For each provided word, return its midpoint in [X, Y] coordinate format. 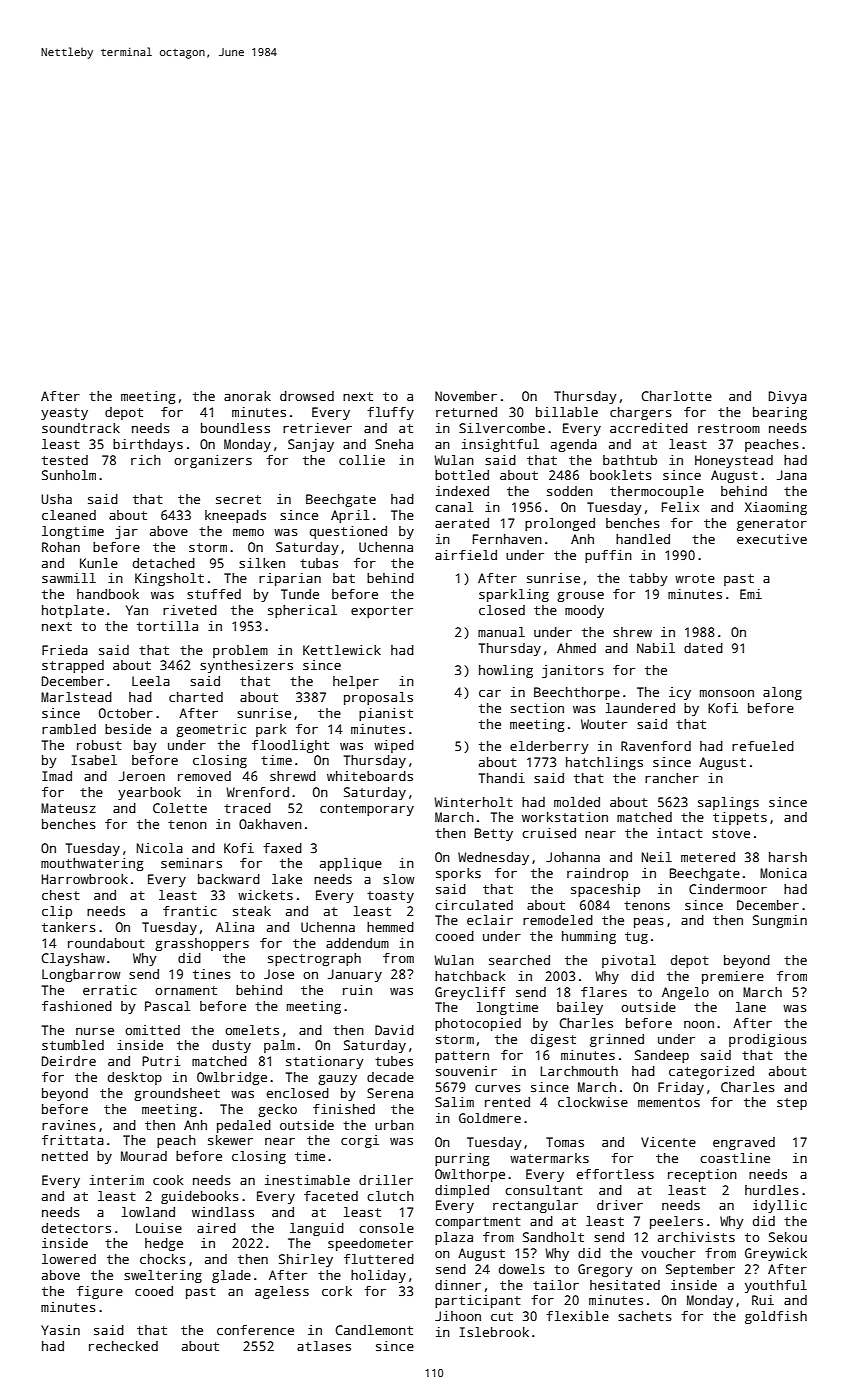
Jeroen [142, 776]
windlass [223, 1212]
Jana [792, 475]
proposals [378, 698]
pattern [462, 1057]
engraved [744, 1143]
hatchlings [604, 763]
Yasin [60, 1330]
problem [240, 651]
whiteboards [370, 776]
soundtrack [81, 428]
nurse [95, 1031]
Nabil [656, 648]
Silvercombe [502, 428]
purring [462, 1159]
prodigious [768, 1040]
